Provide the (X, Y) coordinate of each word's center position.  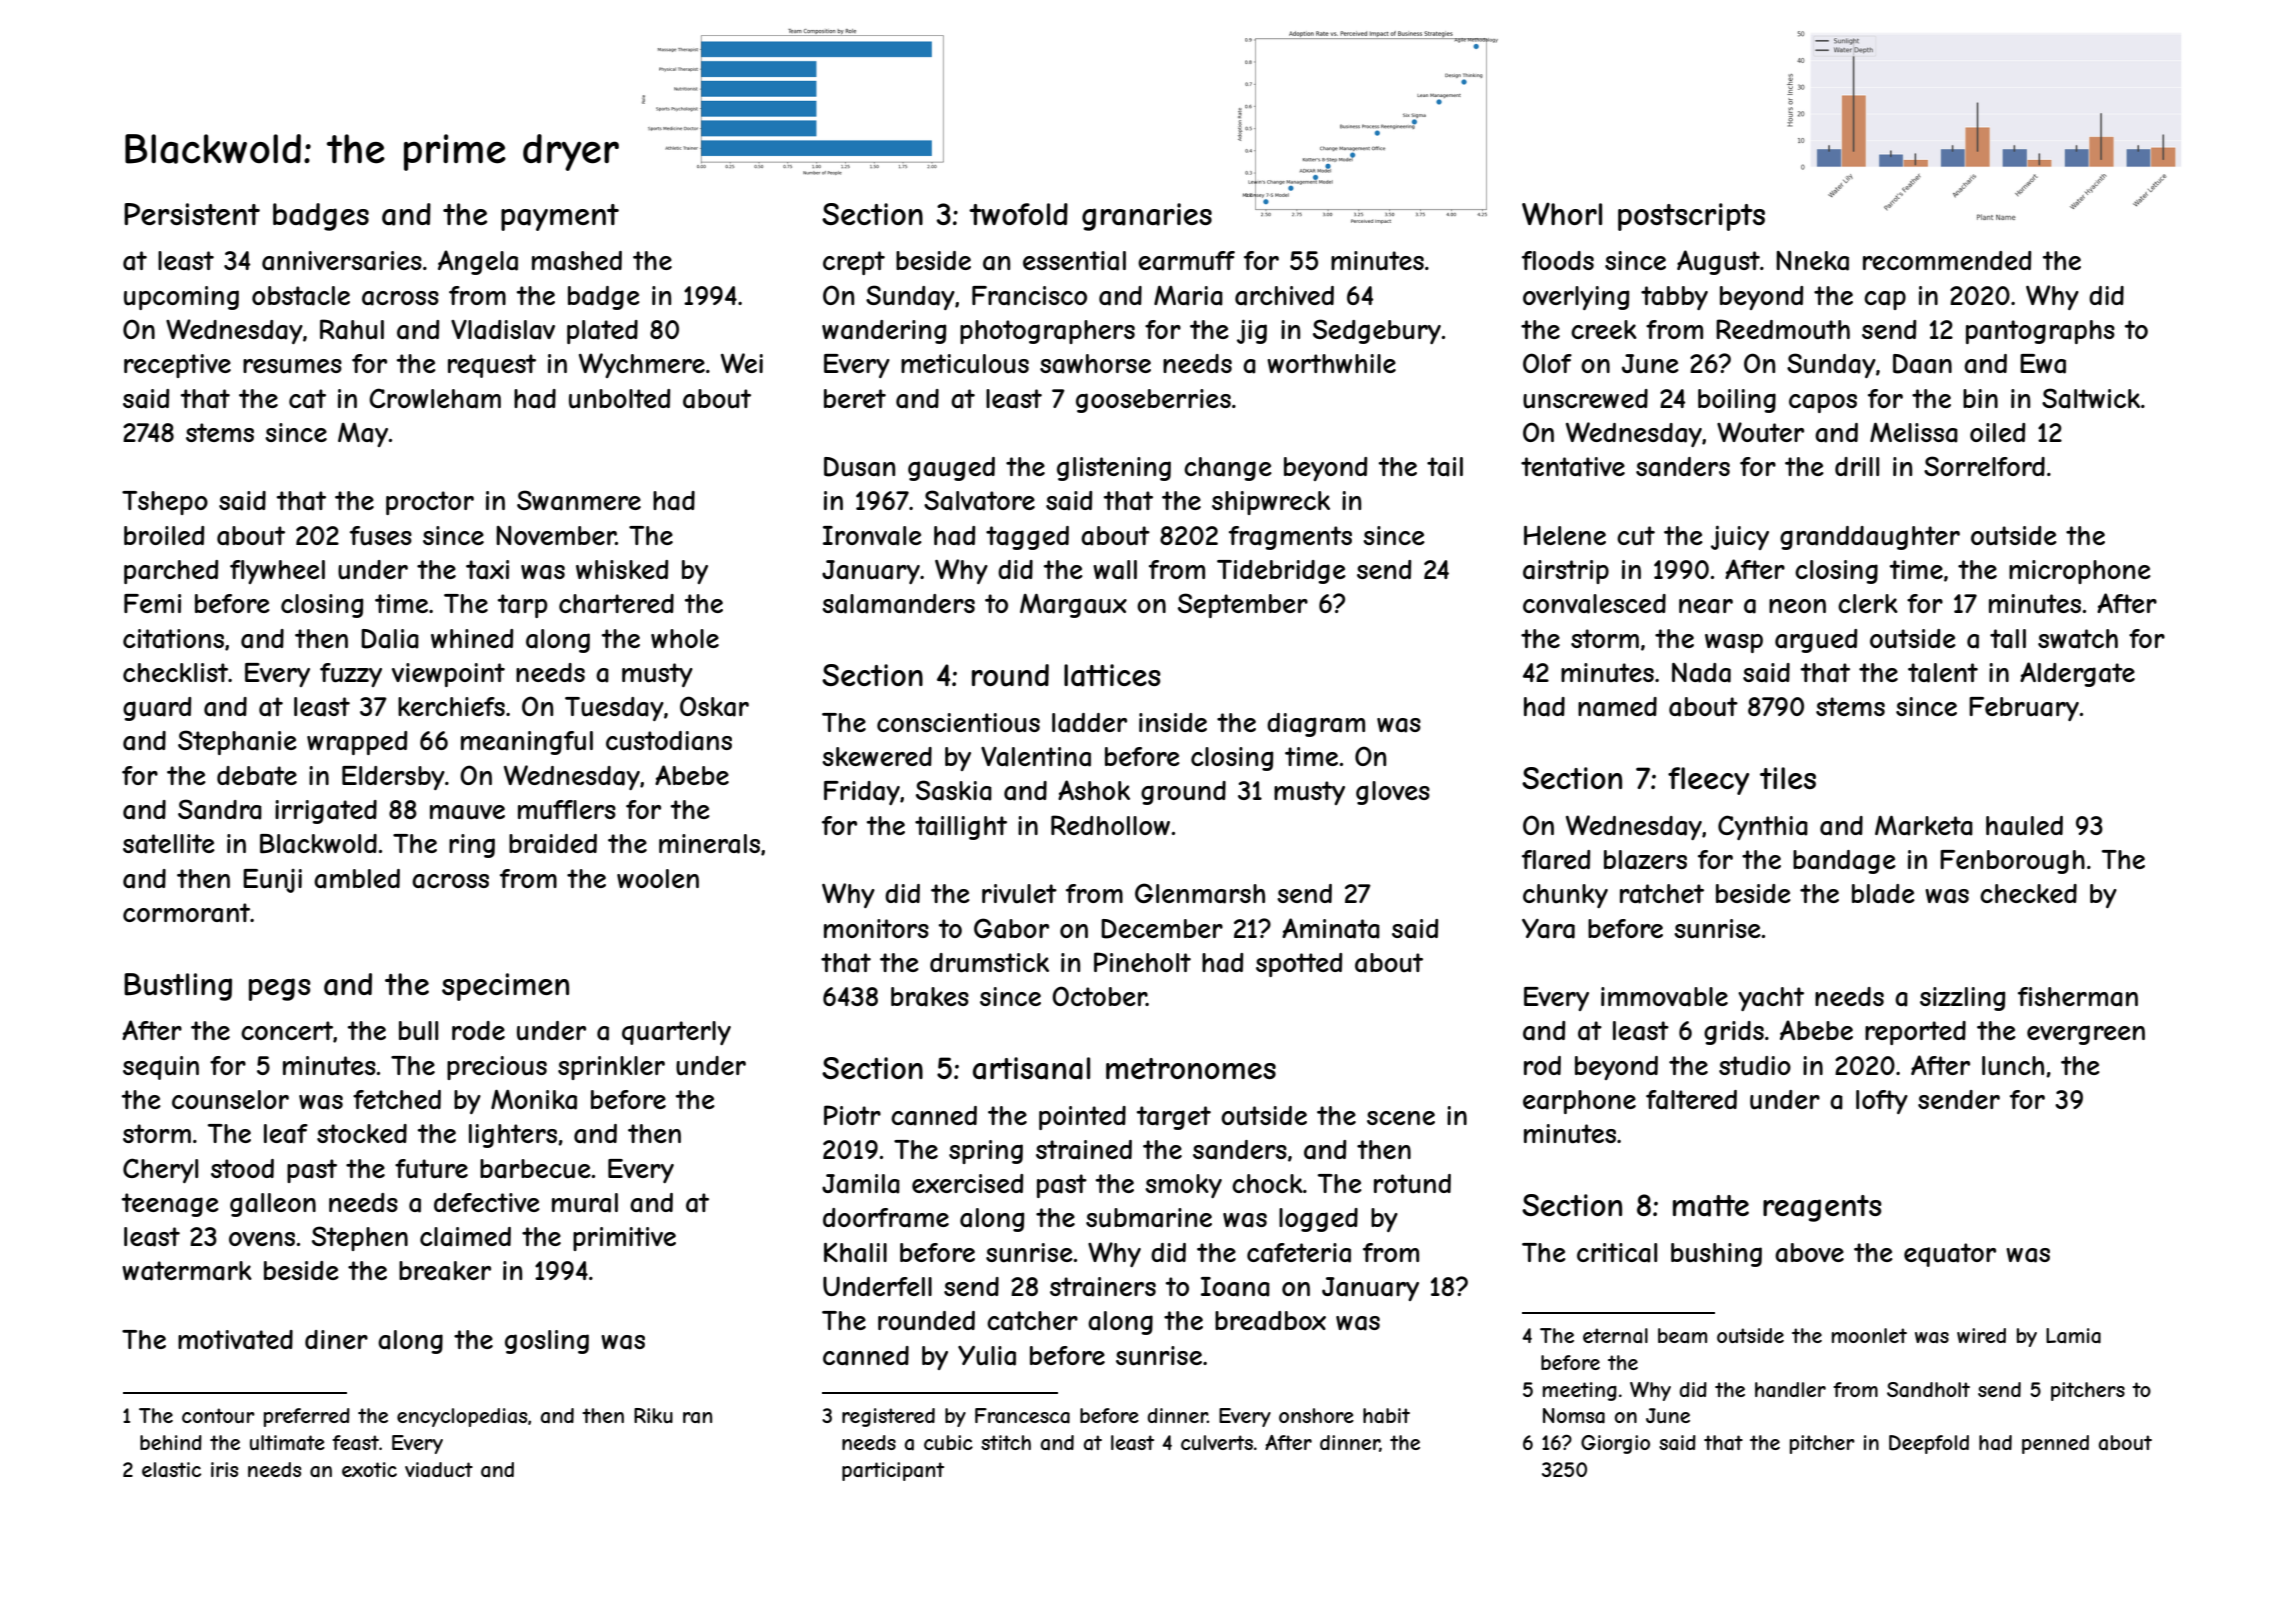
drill (1857, 466)
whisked (622, 569)
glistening (1114, 469)
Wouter (1760, 432)
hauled (2024, 826)
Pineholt (1142, 962)
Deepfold (1929, 1444)
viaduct (439, 1470)
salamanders (898, 604)
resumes (292, 366)
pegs (280, 989)
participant (893, 1471)
